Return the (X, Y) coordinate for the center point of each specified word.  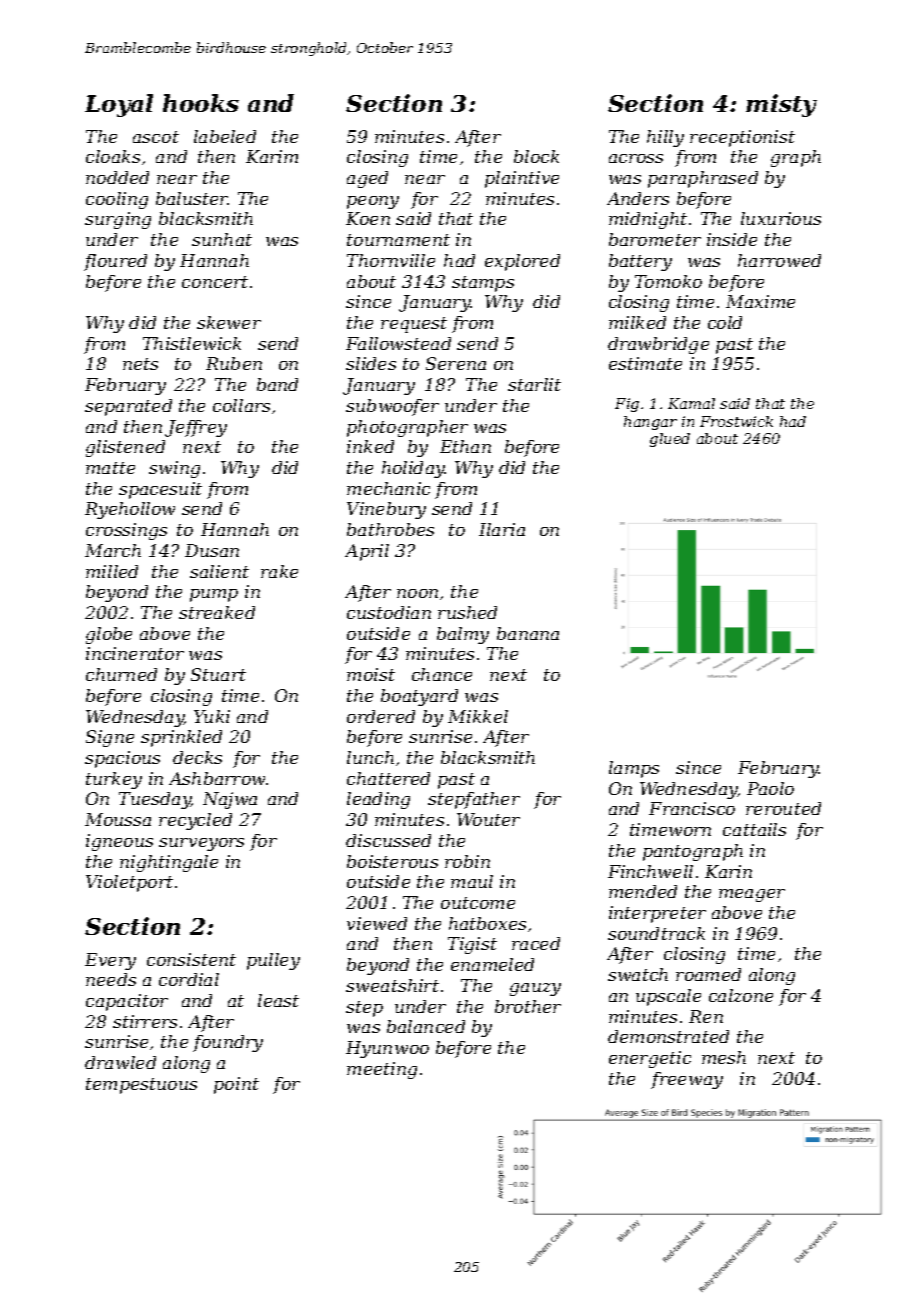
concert (215, 282)
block (536, 156)
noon (417, 593)
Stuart (218, 674)
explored (522, 262)
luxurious (781, 218)
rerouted (783, 808)
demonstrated (668, 1036)
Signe (110, 738)
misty (781, 105)
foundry (228, 1043)
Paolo (770, 788)
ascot (156, 137)
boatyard (419, 697)
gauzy (535, 989)
